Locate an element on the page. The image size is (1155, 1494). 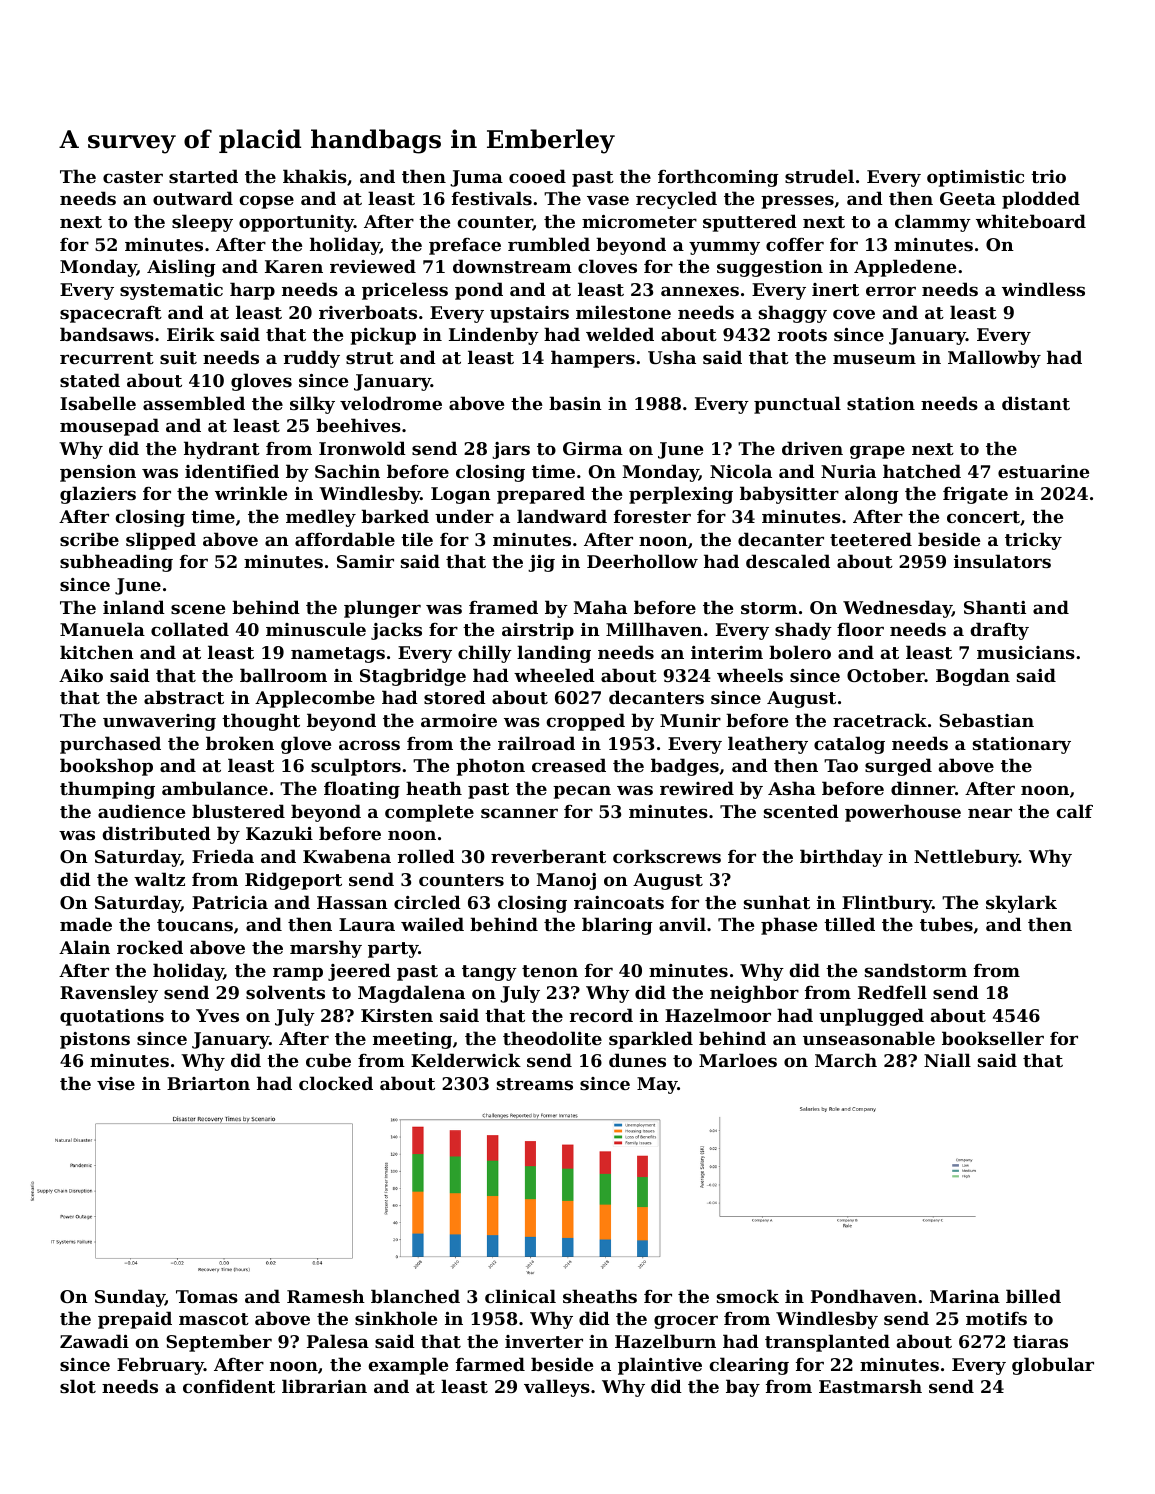
hampers is located at coordinates (593, 359).
